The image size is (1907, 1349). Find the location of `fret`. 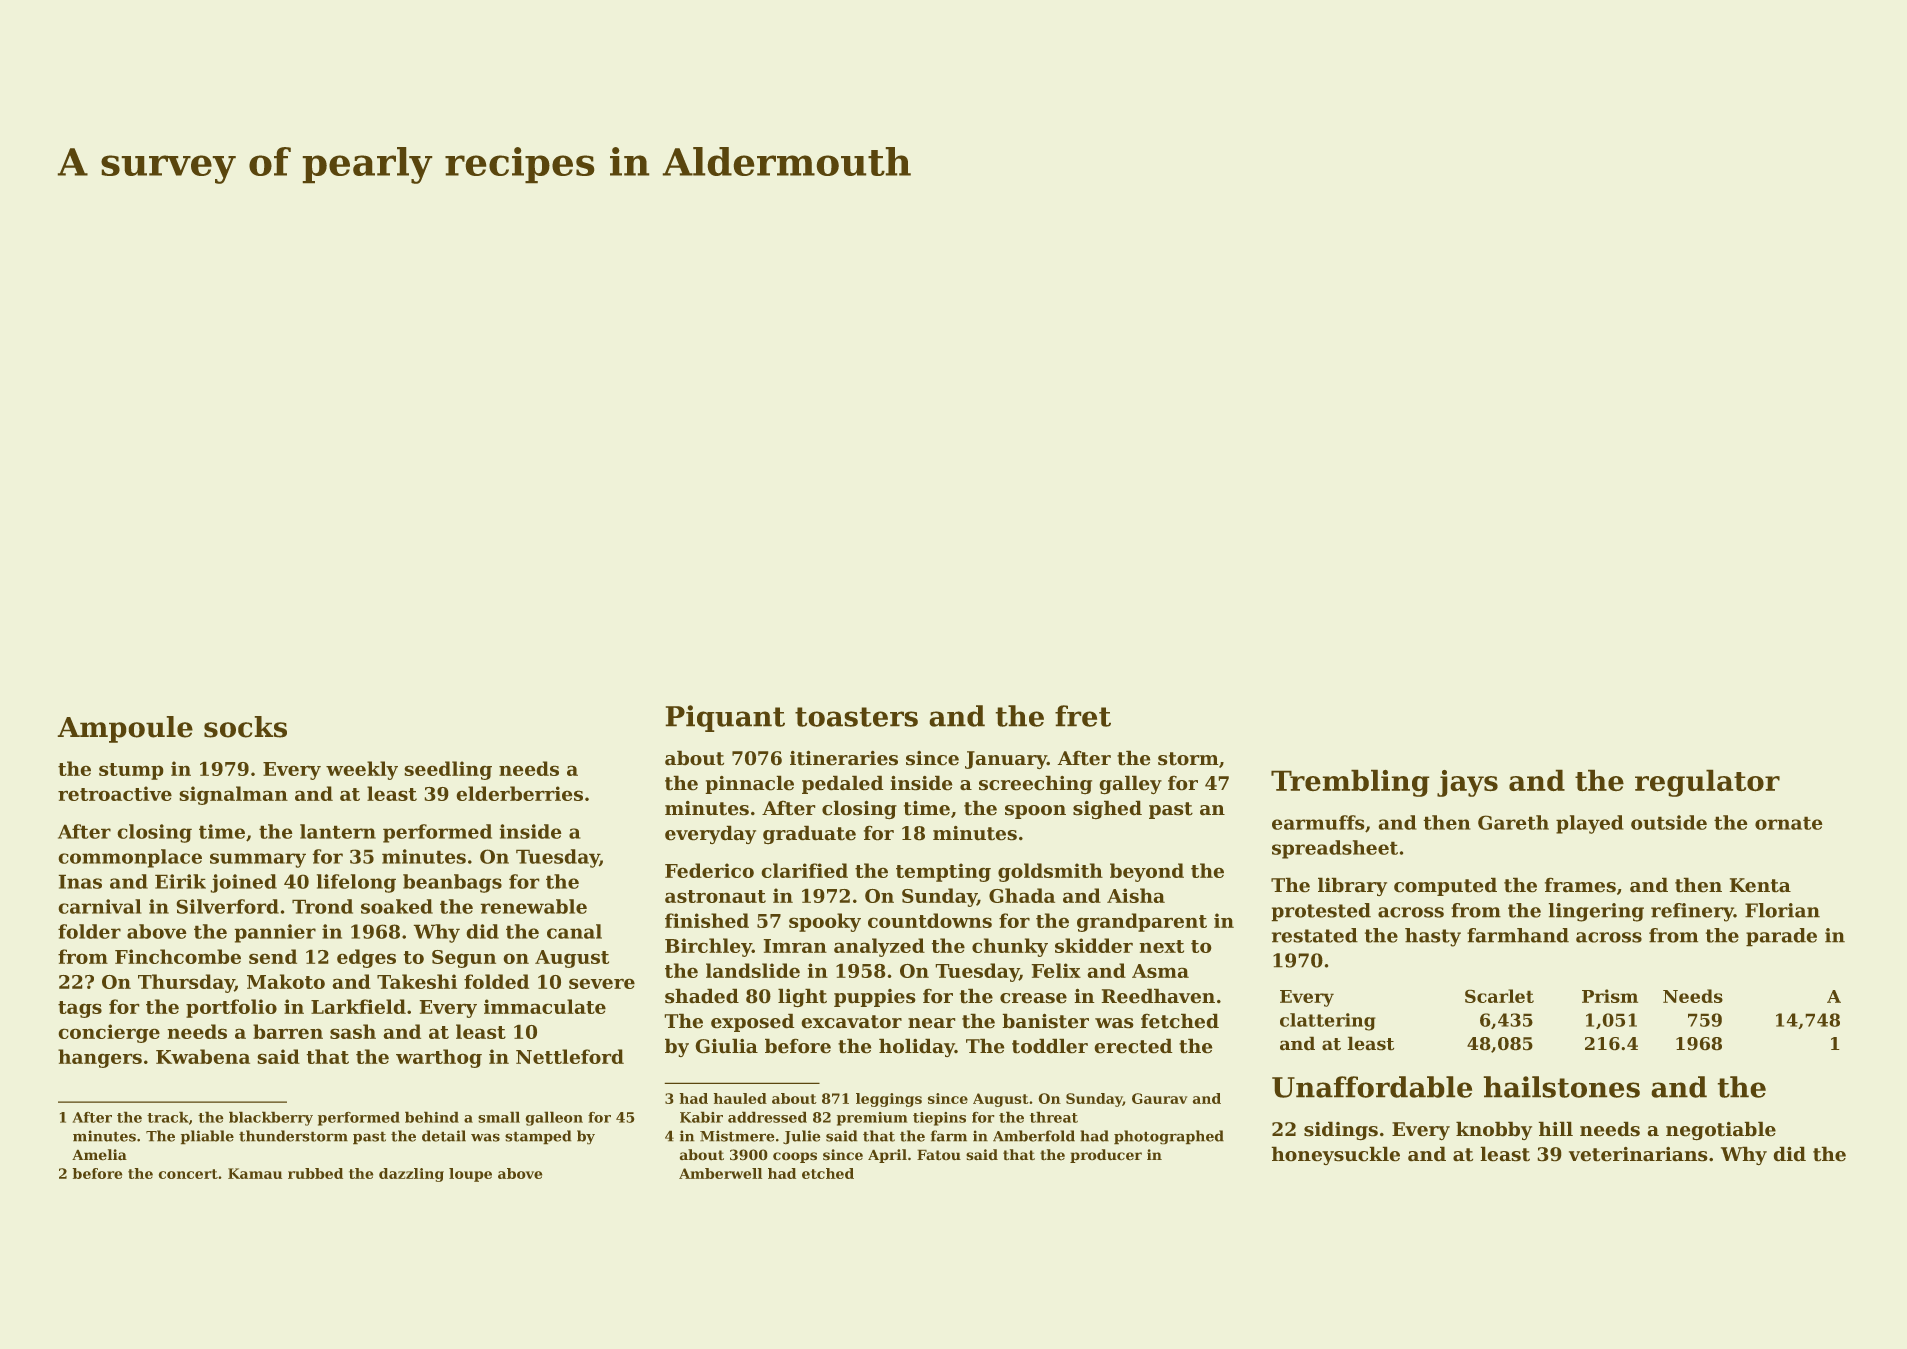

fret is located at coordinates (1083, 716).
